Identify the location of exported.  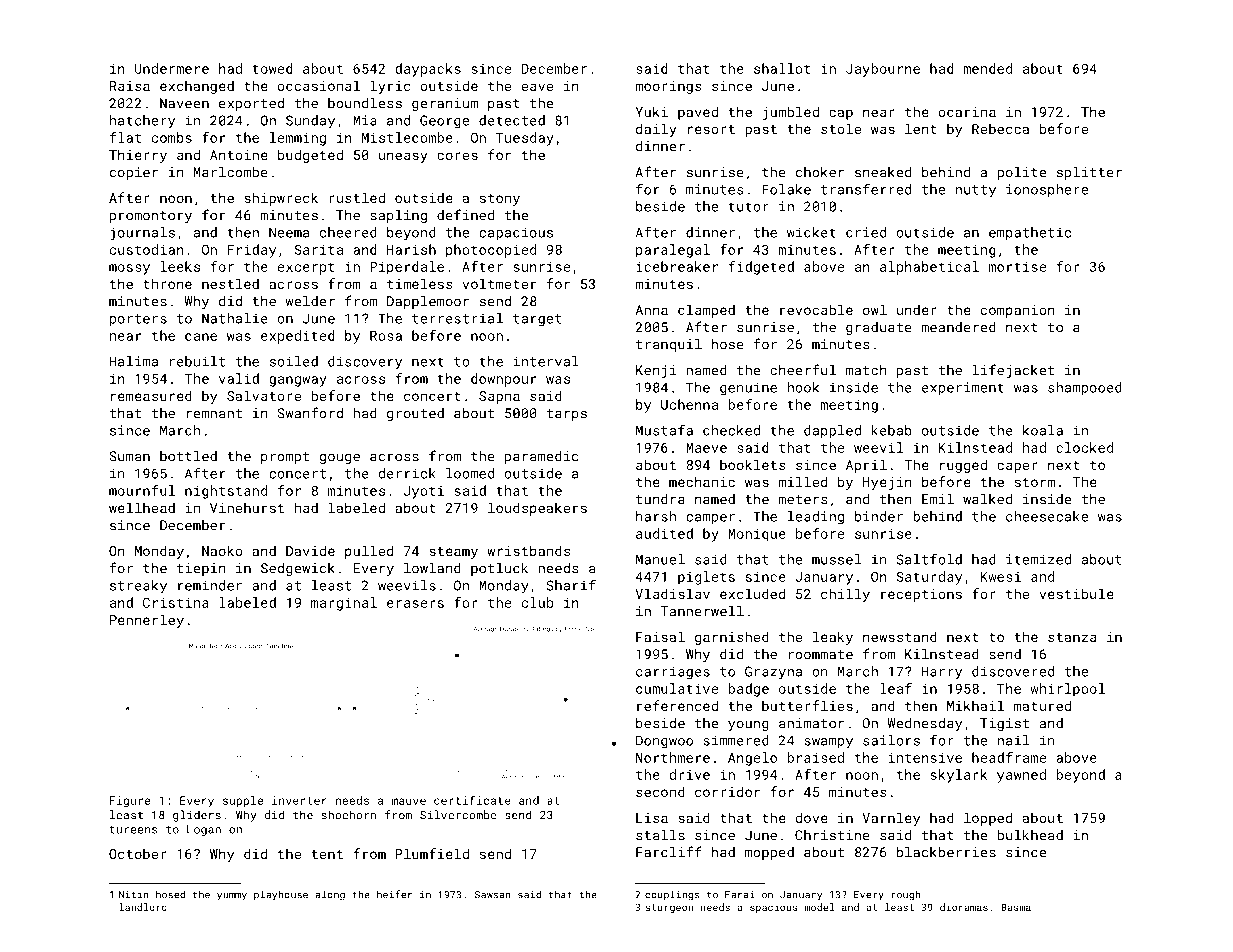
(251, 104).
